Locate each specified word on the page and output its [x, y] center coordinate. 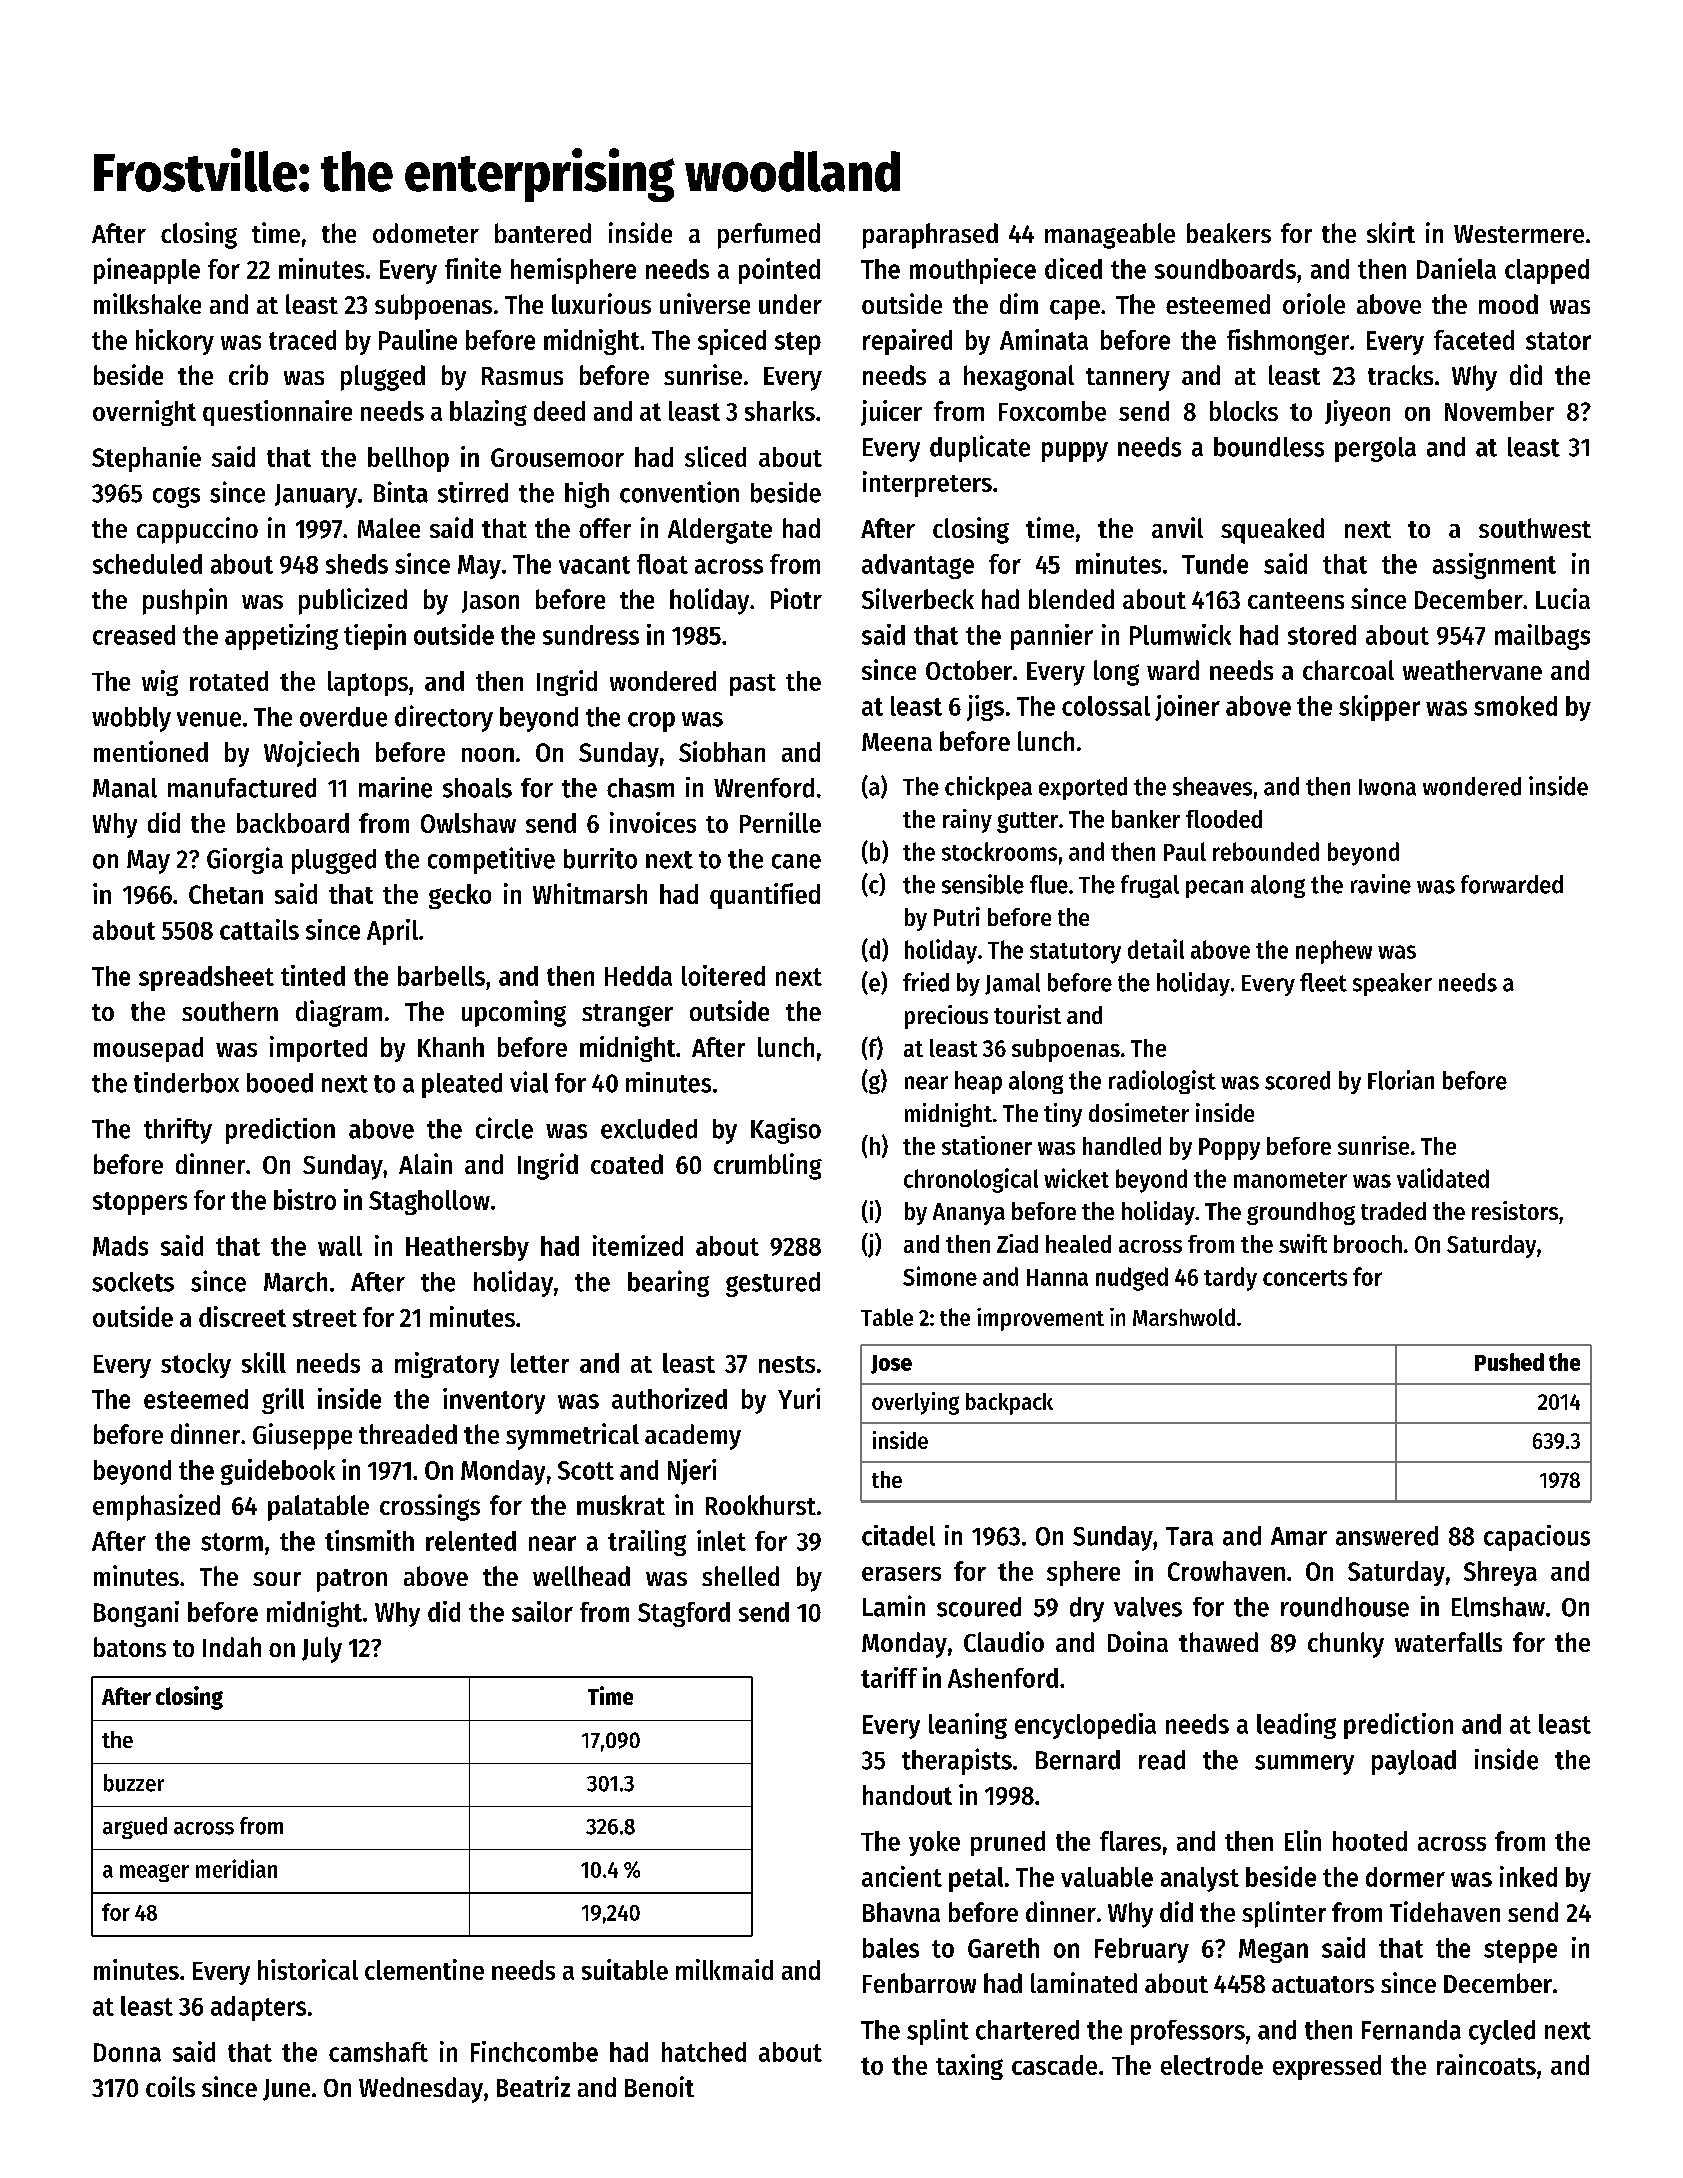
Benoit [659, 2086]
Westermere [1519, 234]
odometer [426, 233]
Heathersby [467, 1248]
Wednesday [421, 2090]
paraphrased [930, 236]
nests [787, 1364]
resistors [1515, 1210]
